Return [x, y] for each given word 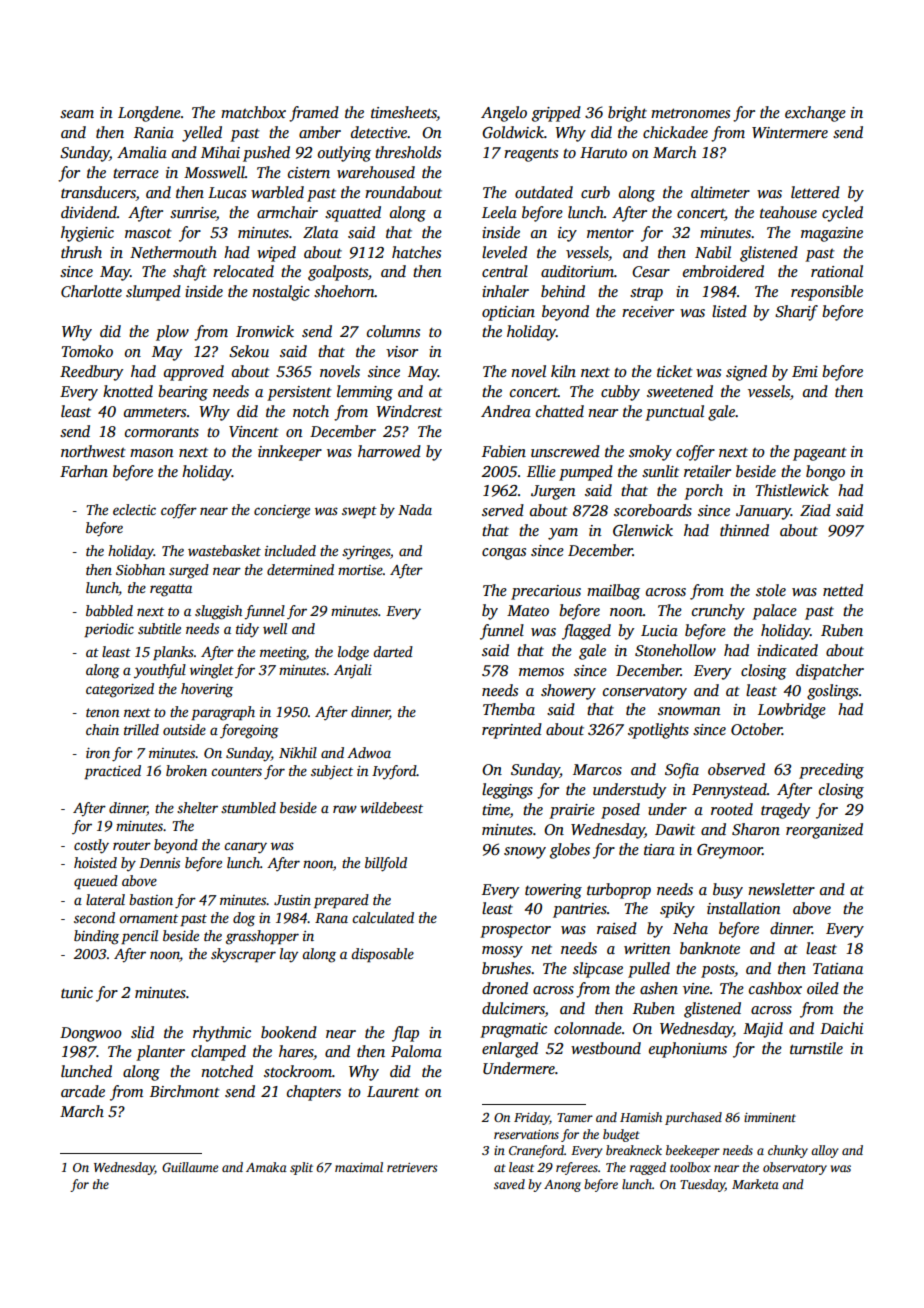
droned [505, 988]
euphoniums [688, 1050]
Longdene [149, 114]
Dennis [159, 863]
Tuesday [702, 1185]
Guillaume [190, 1167]
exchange [815, 114]
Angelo [504, 114]
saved [509, 1184]
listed [729, 311]
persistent [299, 393]
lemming [365, 393]
